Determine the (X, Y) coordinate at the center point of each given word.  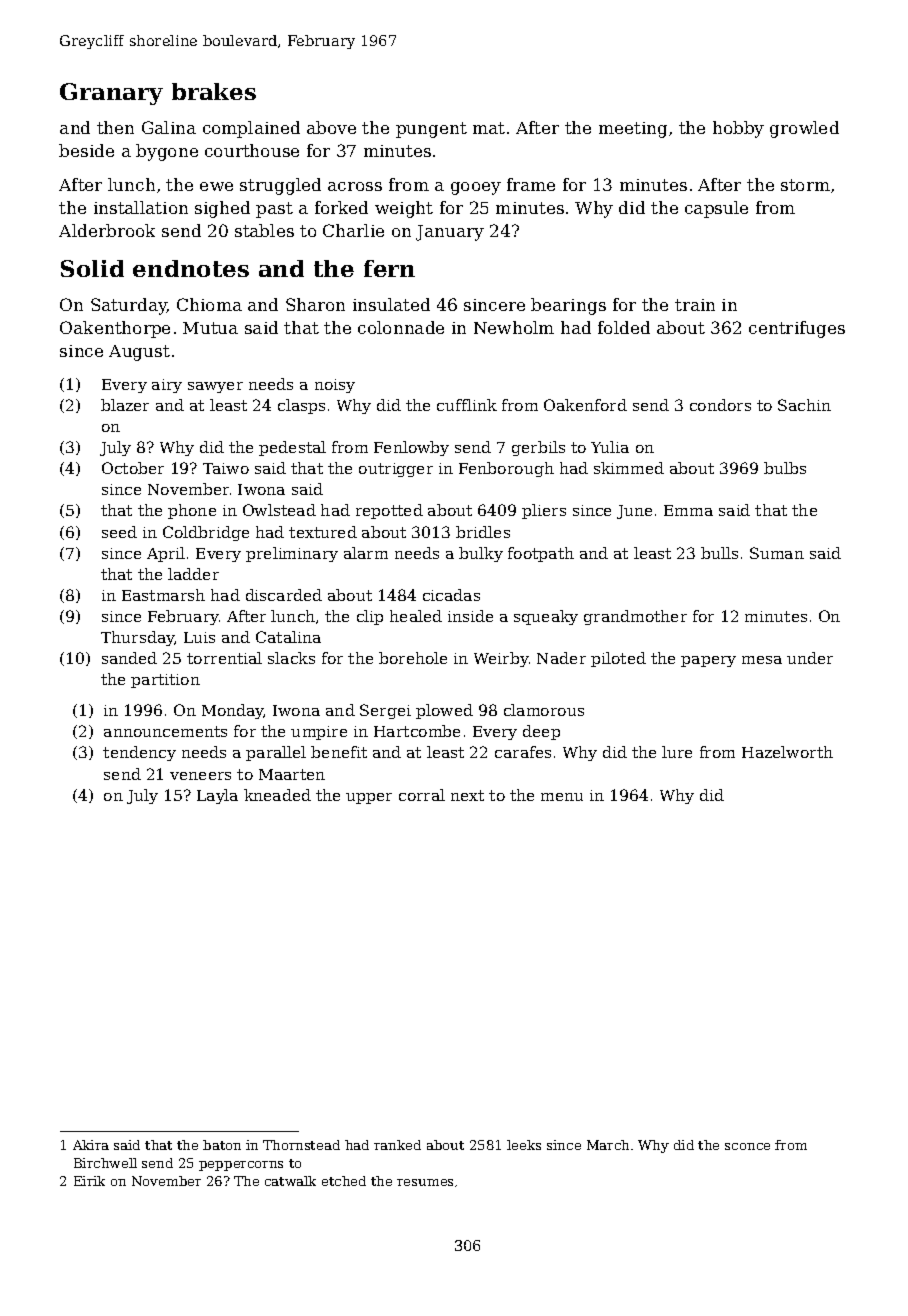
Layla (217, 796)
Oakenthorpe (115, 329)
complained (251, 129)
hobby (738, 129)
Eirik (89, 1181)
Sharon (315, 304)
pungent (431, 130)
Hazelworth (787, 752)
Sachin (804, 405)
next (467, 795)
